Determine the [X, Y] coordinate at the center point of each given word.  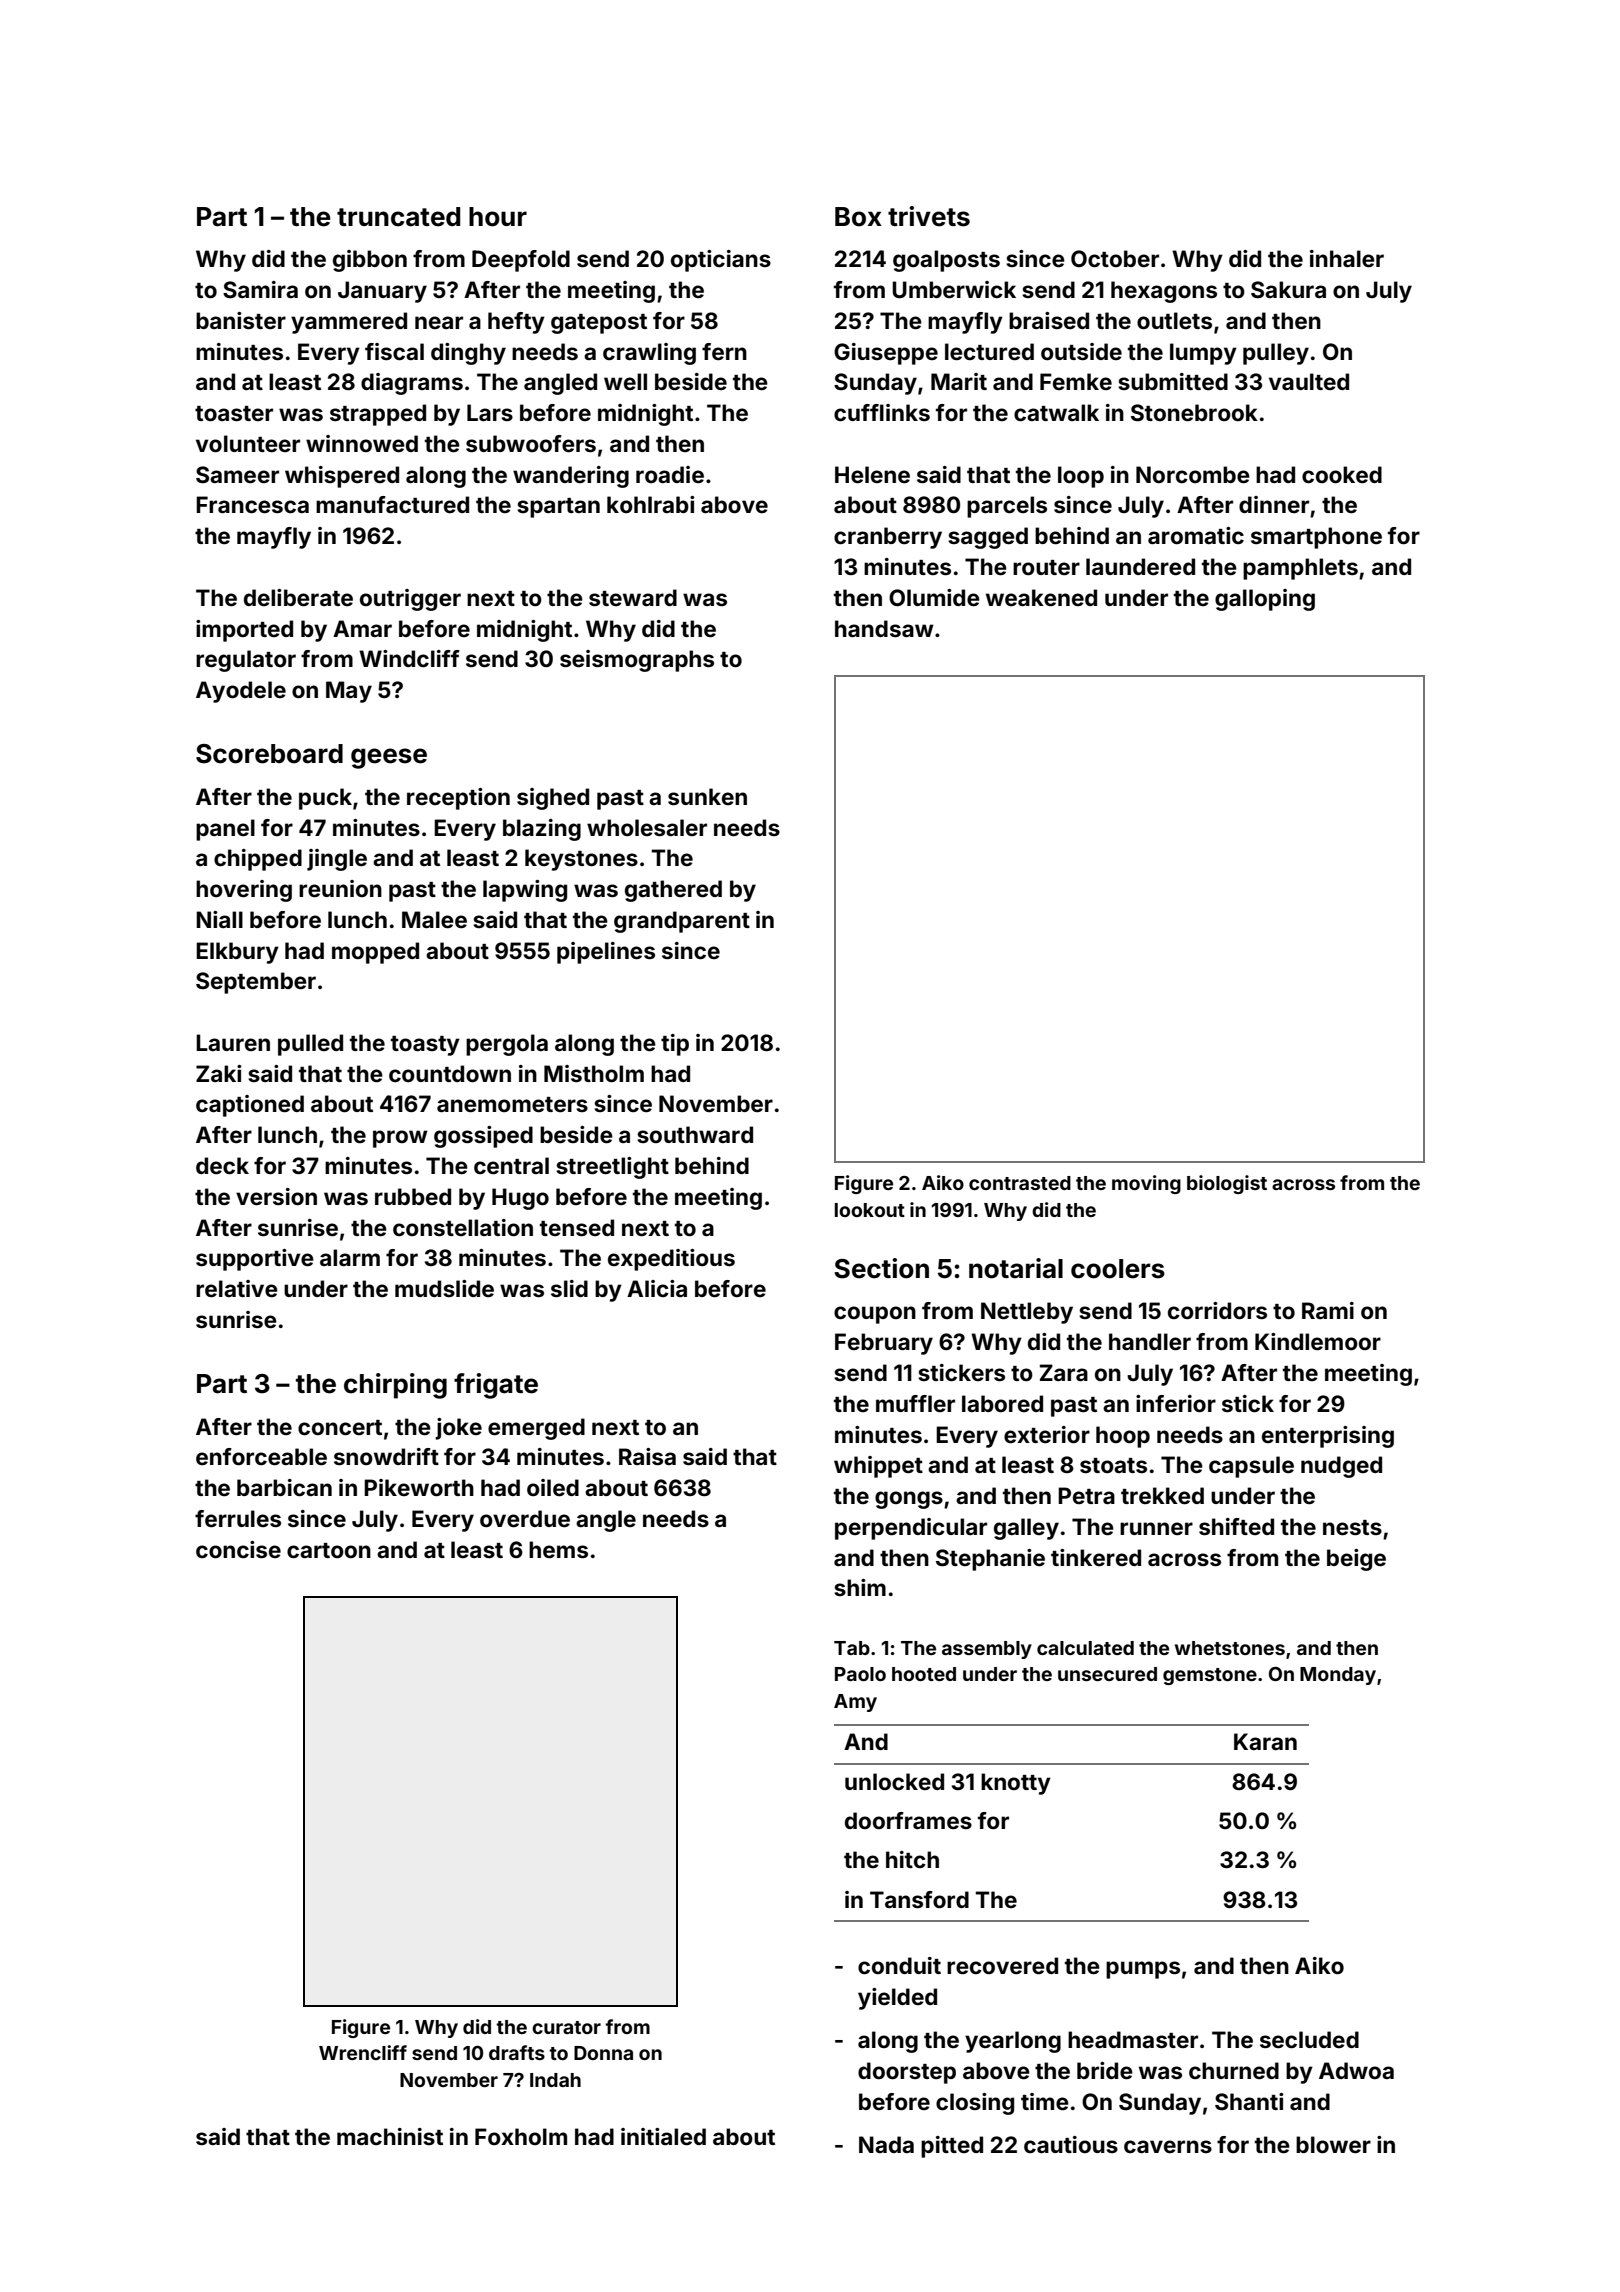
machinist [390, 2136]
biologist [1227, 1184]
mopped [375, 953]
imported [244, 631]
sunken [707, 796]
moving [1146, 1184]
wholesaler [647, 827]
